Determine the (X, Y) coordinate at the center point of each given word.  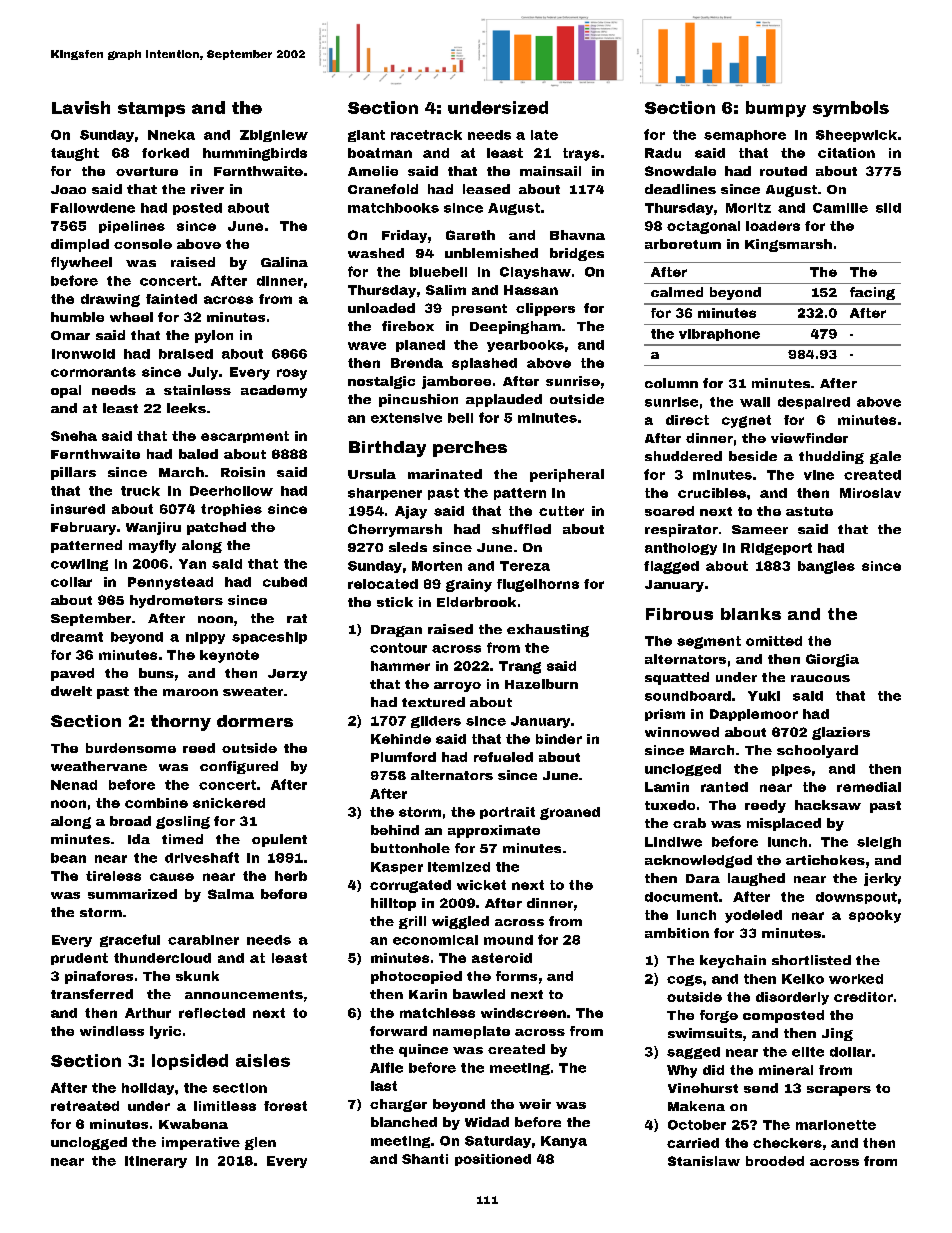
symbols (851, 109)
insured (78, 509)
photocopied (416, 977)
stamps (151, 109)
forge (719, 1016)
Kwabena (193, 1124)
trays (581, 154)
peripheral (567, 475)
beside (753, 456)
